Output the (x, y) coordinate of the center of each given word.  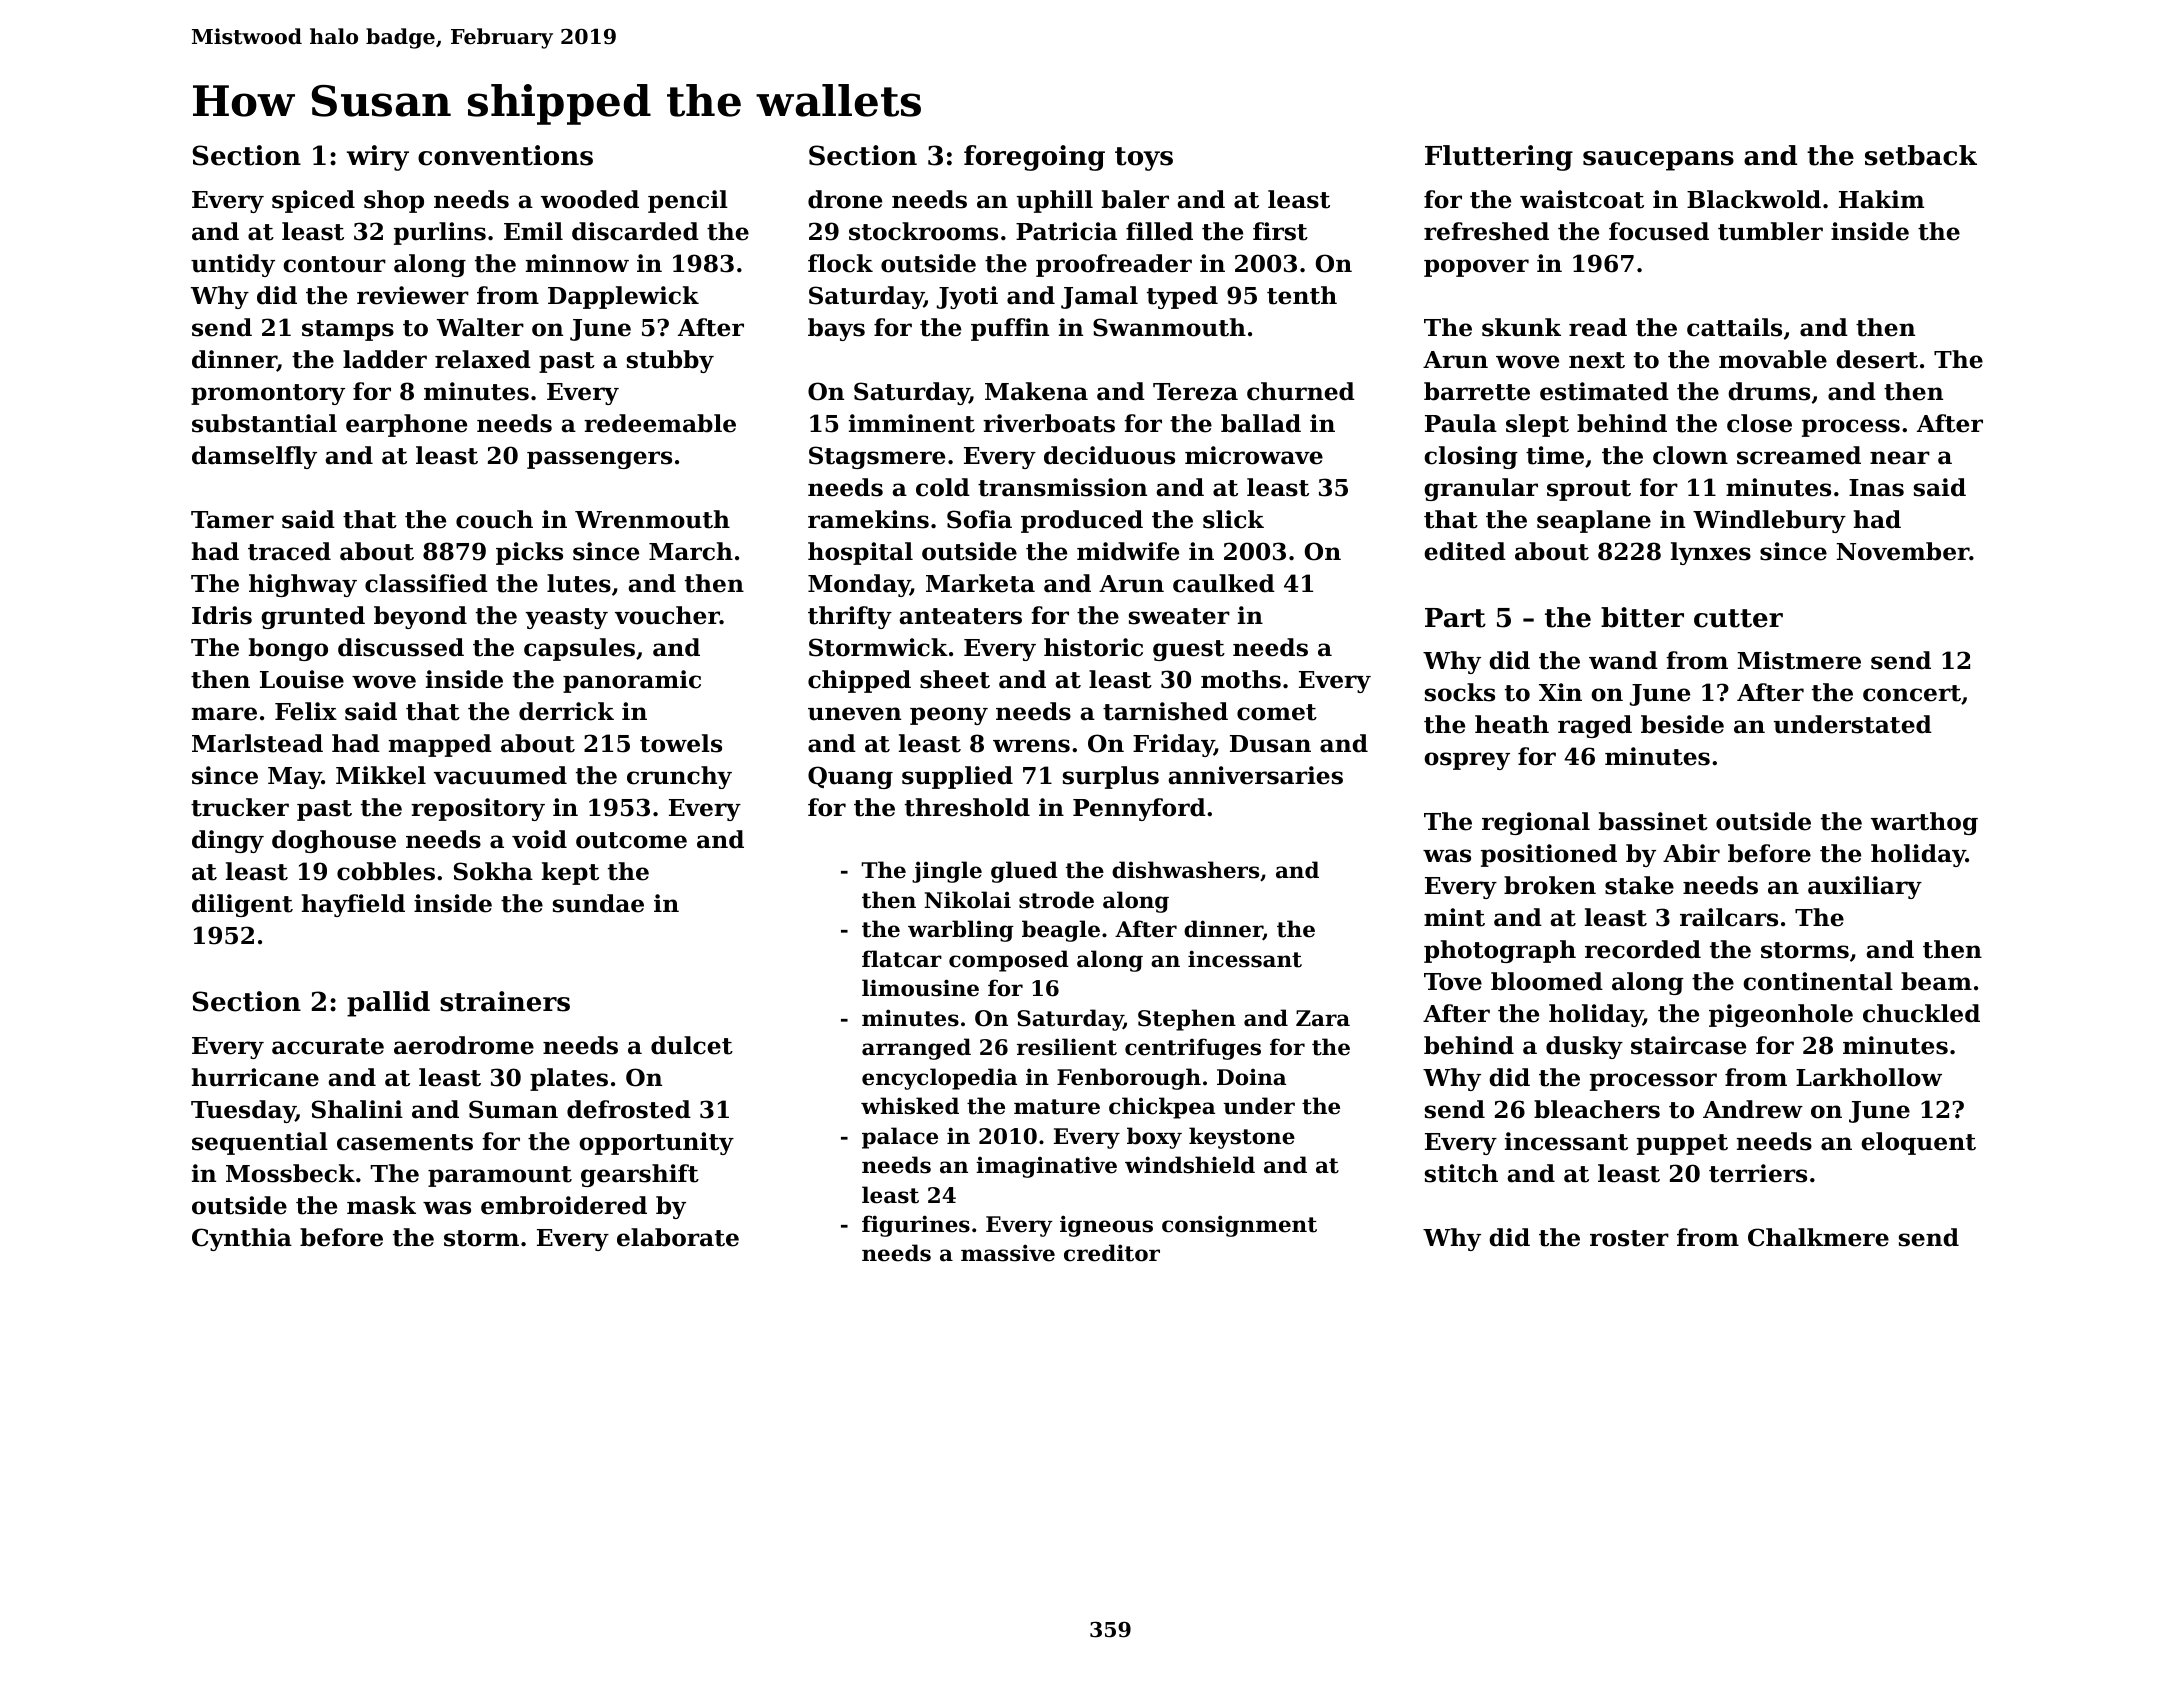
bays (836, 329)
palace (900, 1138)
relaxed (483, 359)
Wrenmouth (652, 519)
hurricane (255, 1077)
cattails (1734, 327)
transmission (1062, 487)
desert (1877, 359)
